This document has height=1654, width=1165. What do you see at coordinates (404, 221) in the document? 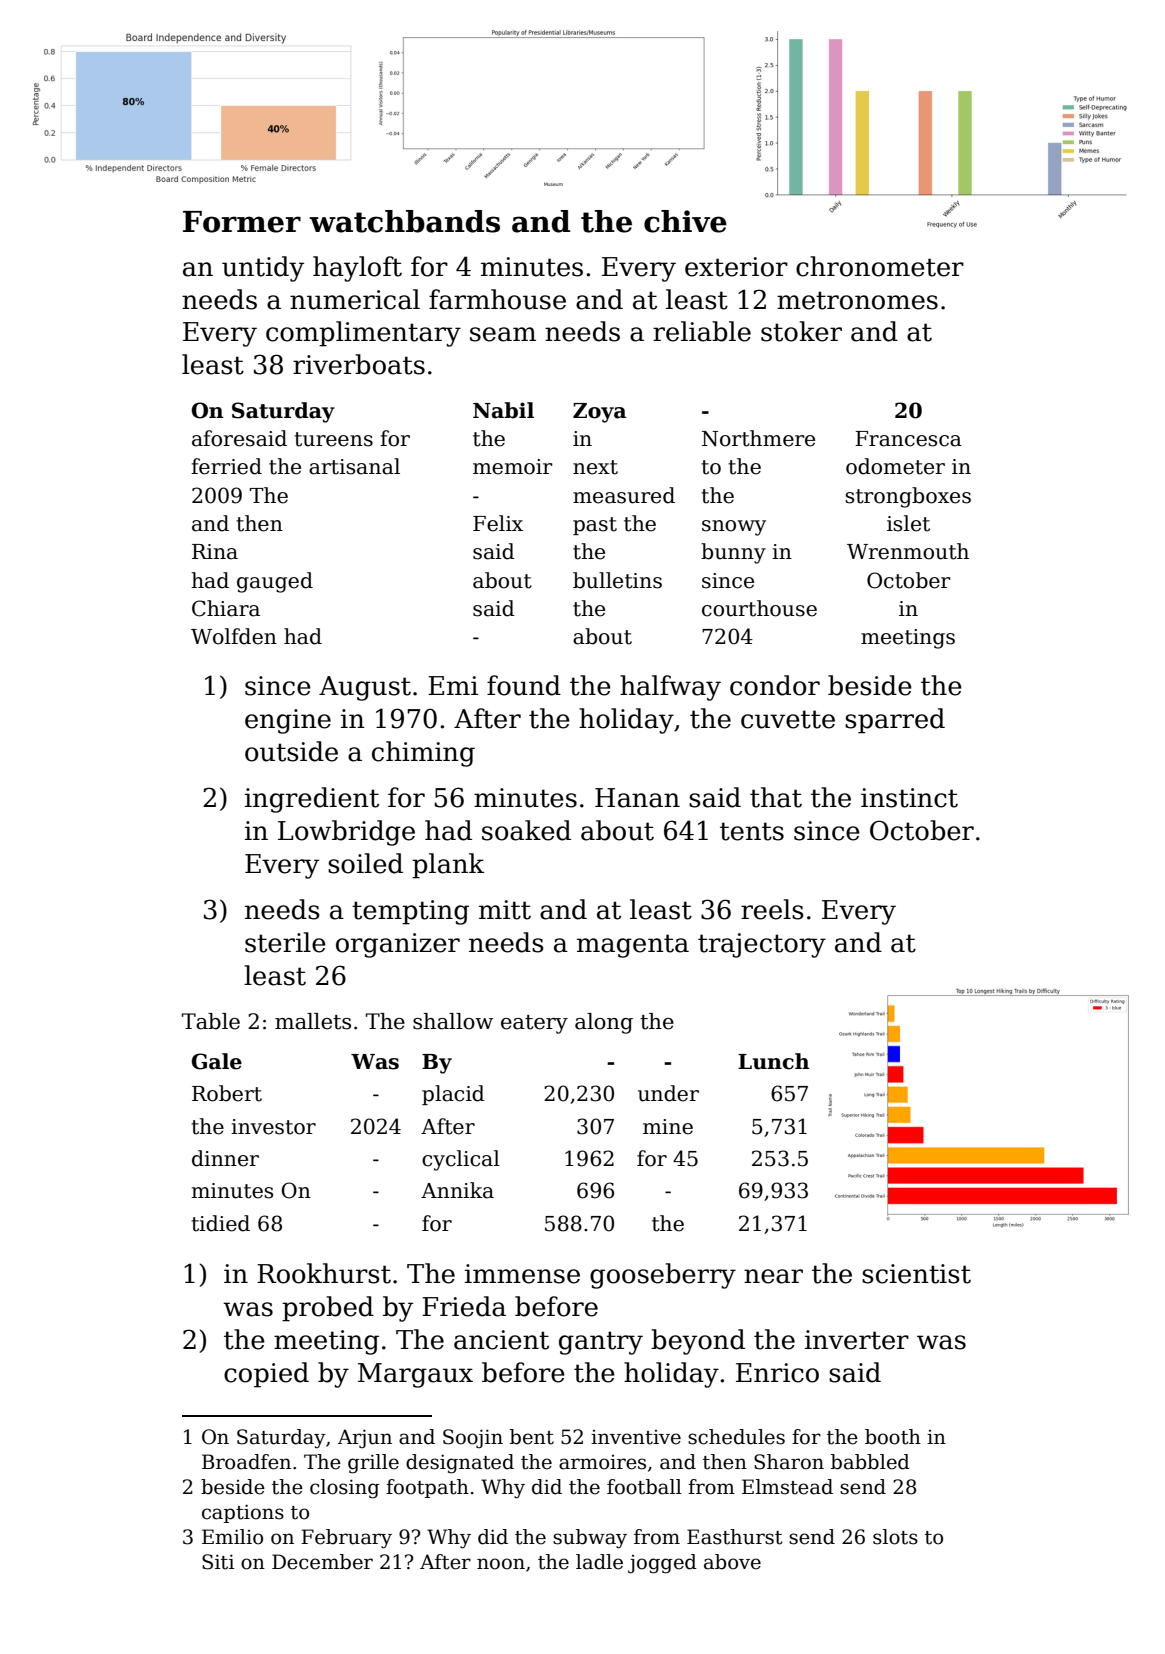
I see `watchbands` at bounding box center [404, 221].
